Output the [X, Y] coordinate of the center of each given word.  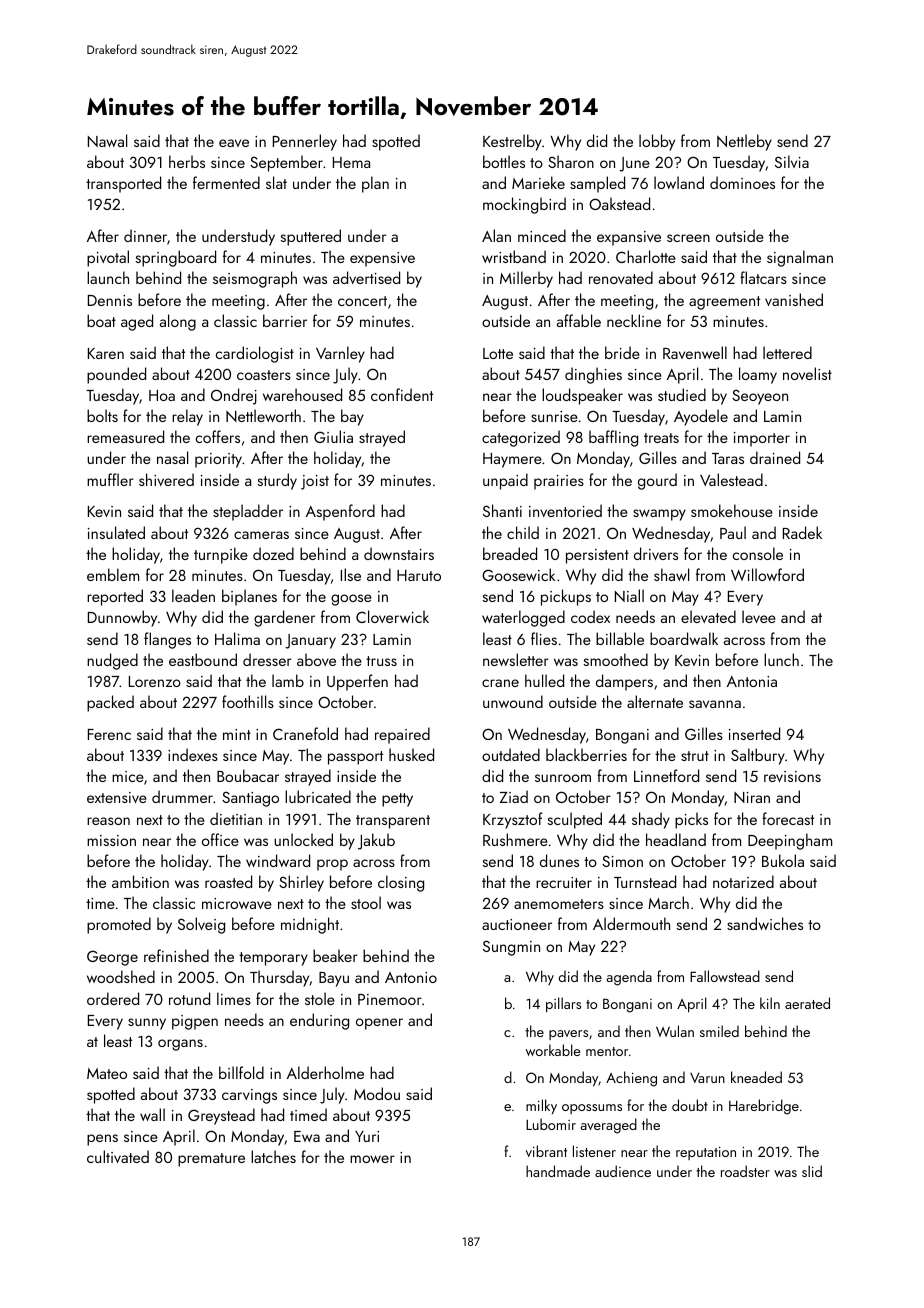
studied [682, 394]
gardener [284, 618]
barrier [285, 320]
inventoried [565, 510]
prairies [559, 482]
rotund [189, 998]
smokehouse [732, 510]
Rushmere [515, 839]
